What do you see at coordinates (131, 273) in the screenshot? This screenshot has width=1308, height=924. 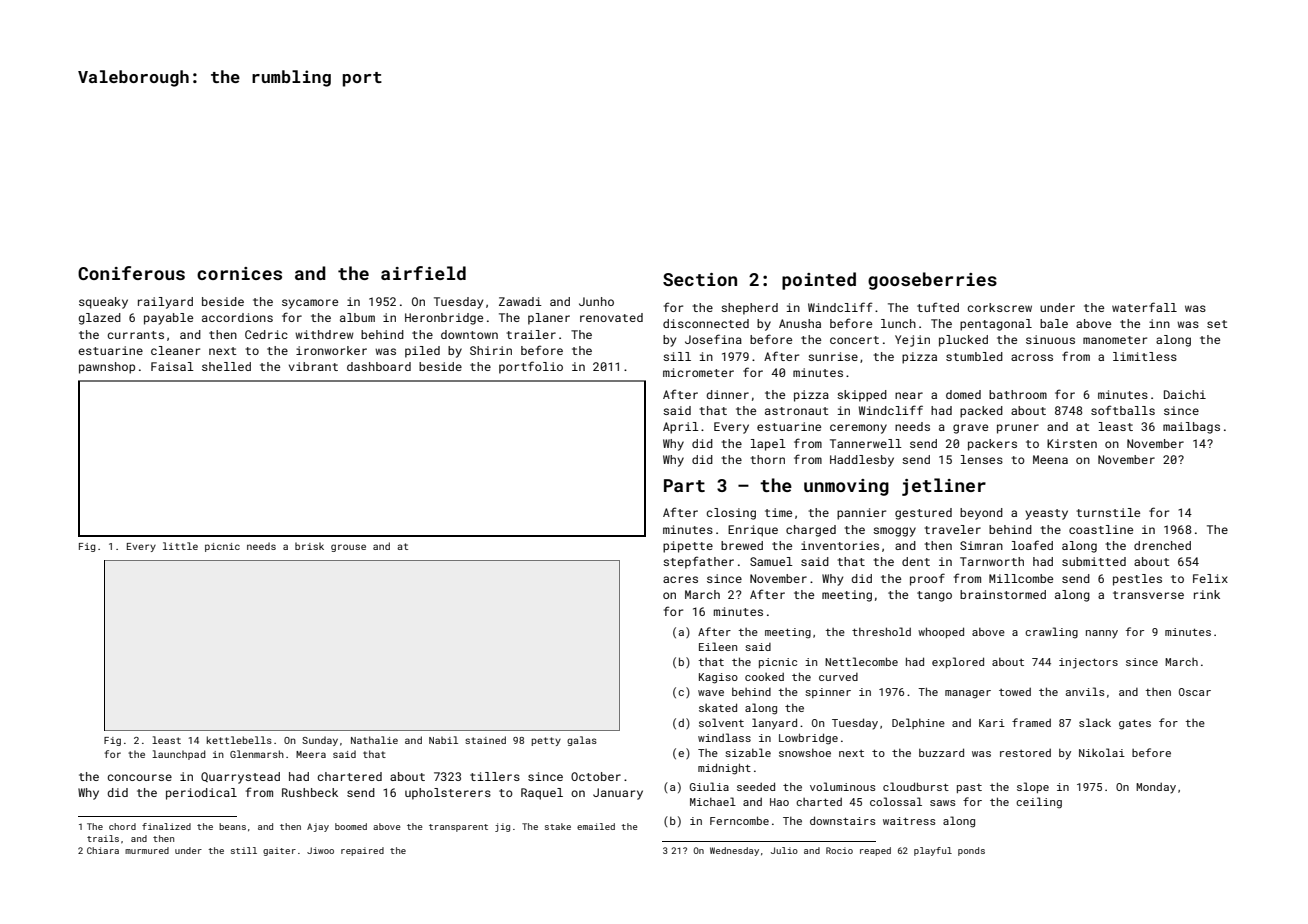 I see `Coniferous` at bounding box center [131, 273].
